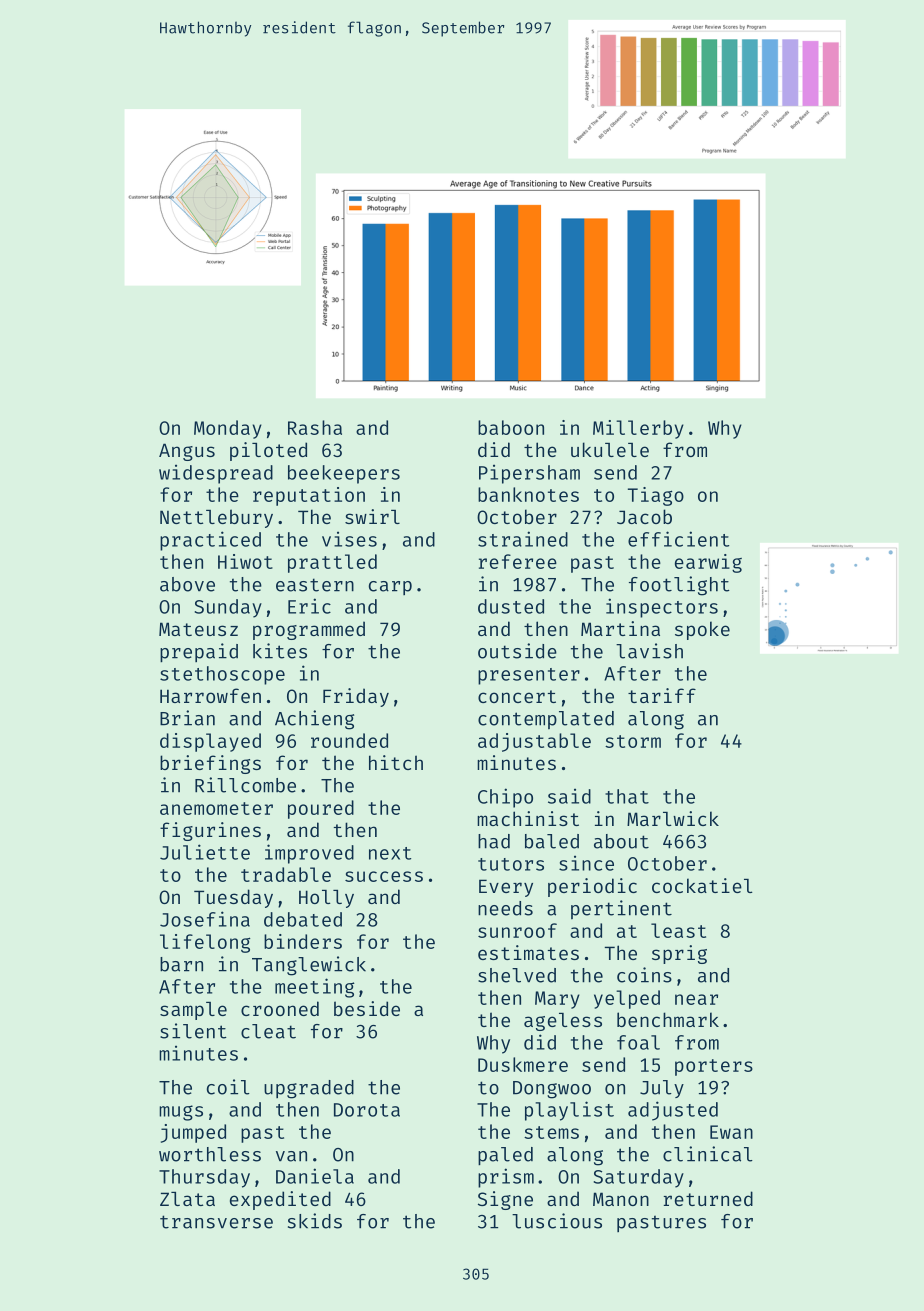  What do you see at coordinates (198, 629) in the page?
I see `Mateusz` at bounding box center [198, 629].
